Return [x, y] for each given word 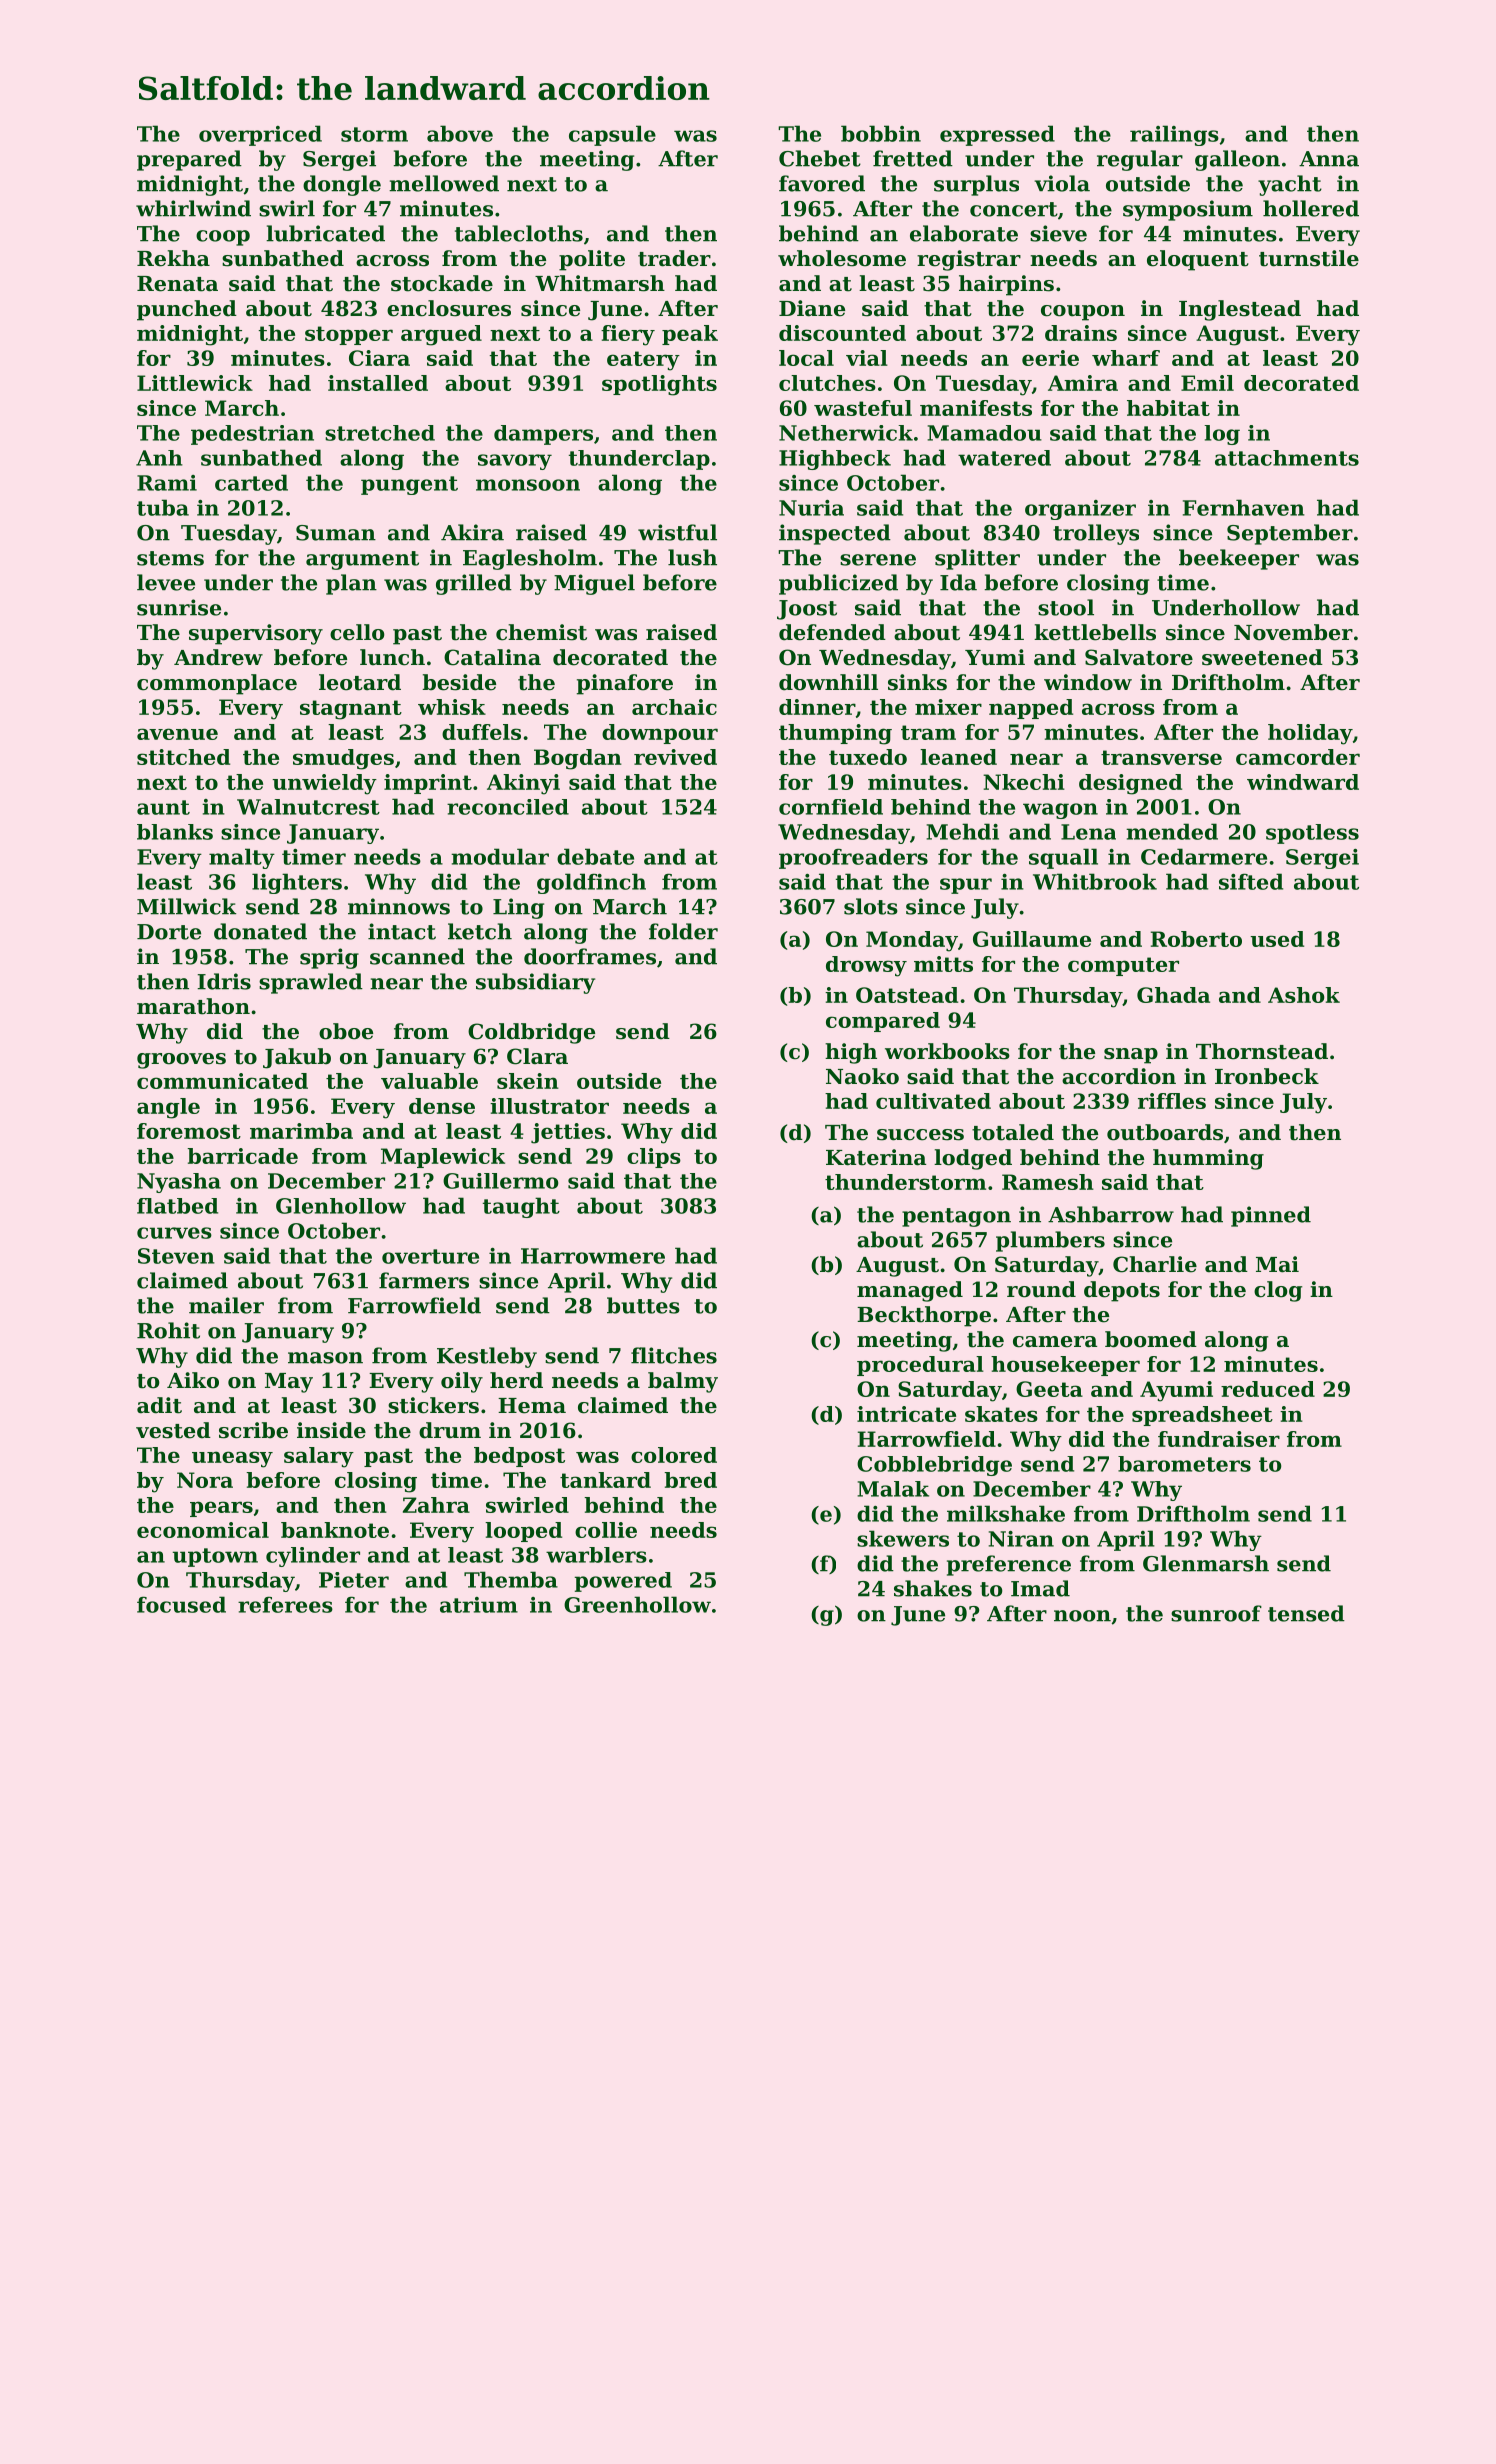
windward [1303, 782]
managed [910, 1291]
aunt [163, 807]
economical [203, 1530]
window [1088, 682]
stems [170, 558]
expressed [997, 135]
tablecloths [519, 233]
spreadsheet [1202, 1416]
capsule [612, 135]
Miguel [594, 584]
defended [832, 632]
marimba [301, 1131]
